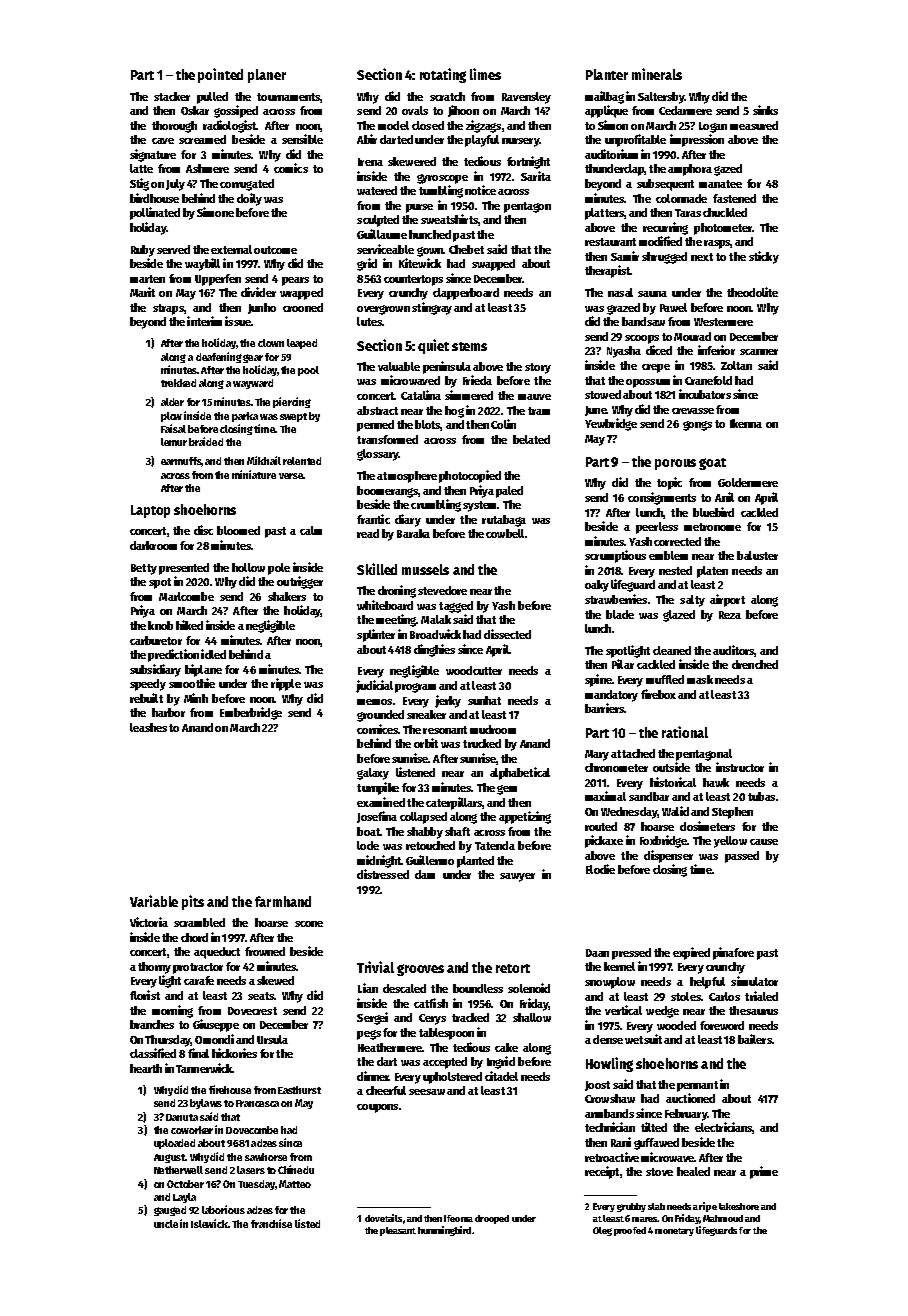 The height and width of the image is (1316, 908). Describe the element at coordinates (657, 74) in the image. I see `minerals` at that location.
